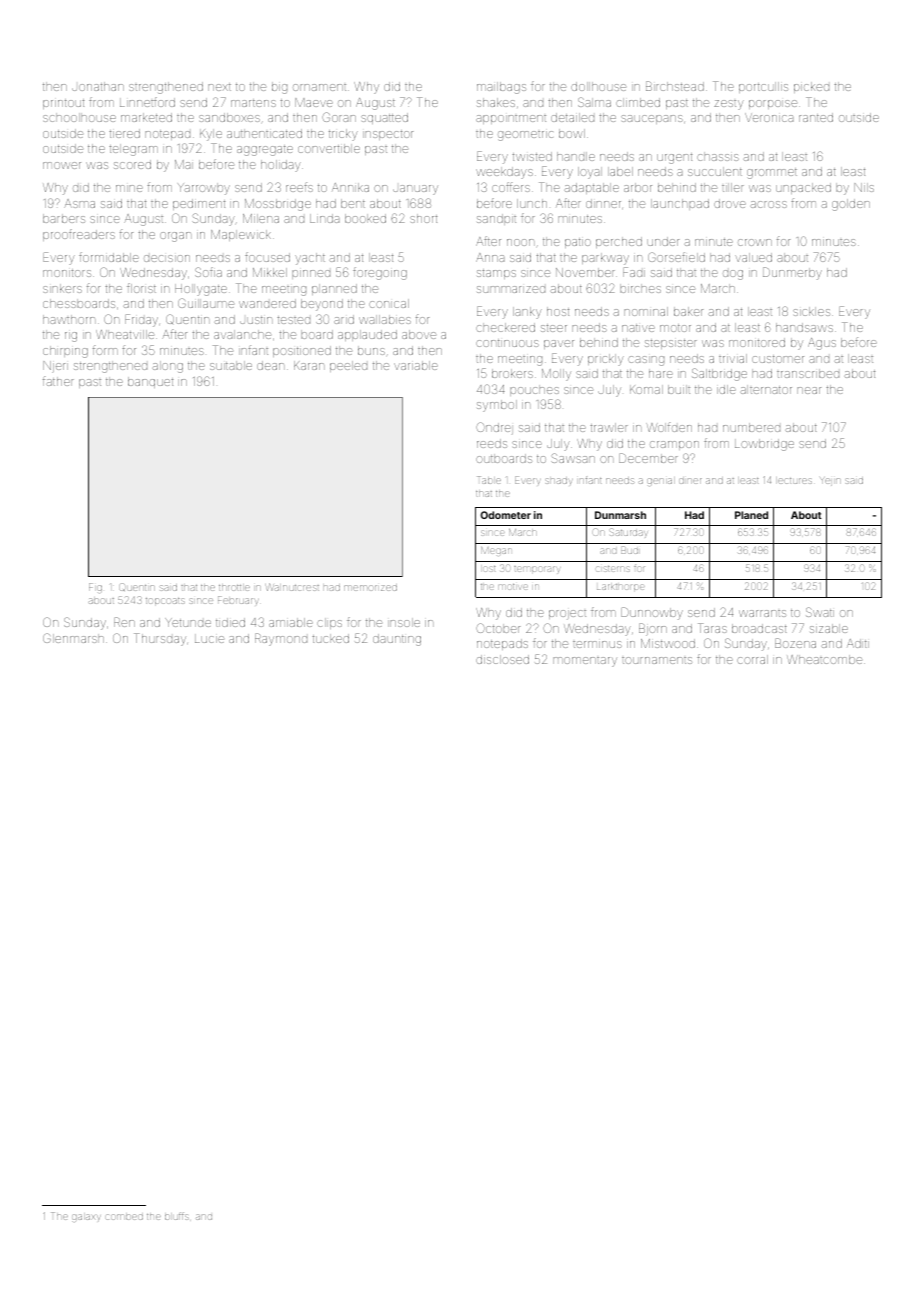 The width and height of the image is (924, 1308). What do you see at coordinates (820, 612) in the image?
I see `Swati` at bounding box center [820, 612].
